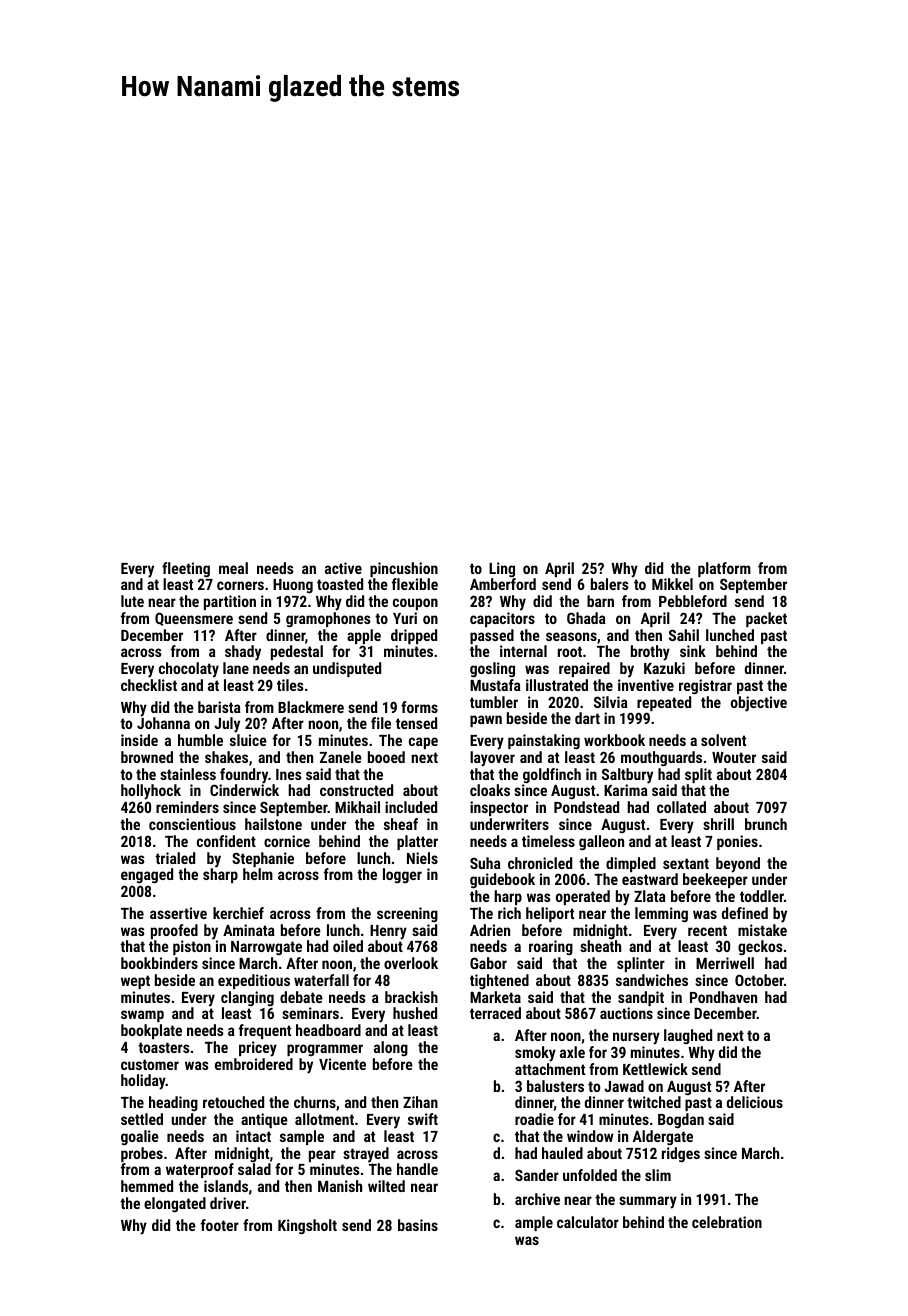  Describe the element at coordinates (766, 619) in the screenshot. I see `packet` at that location.
